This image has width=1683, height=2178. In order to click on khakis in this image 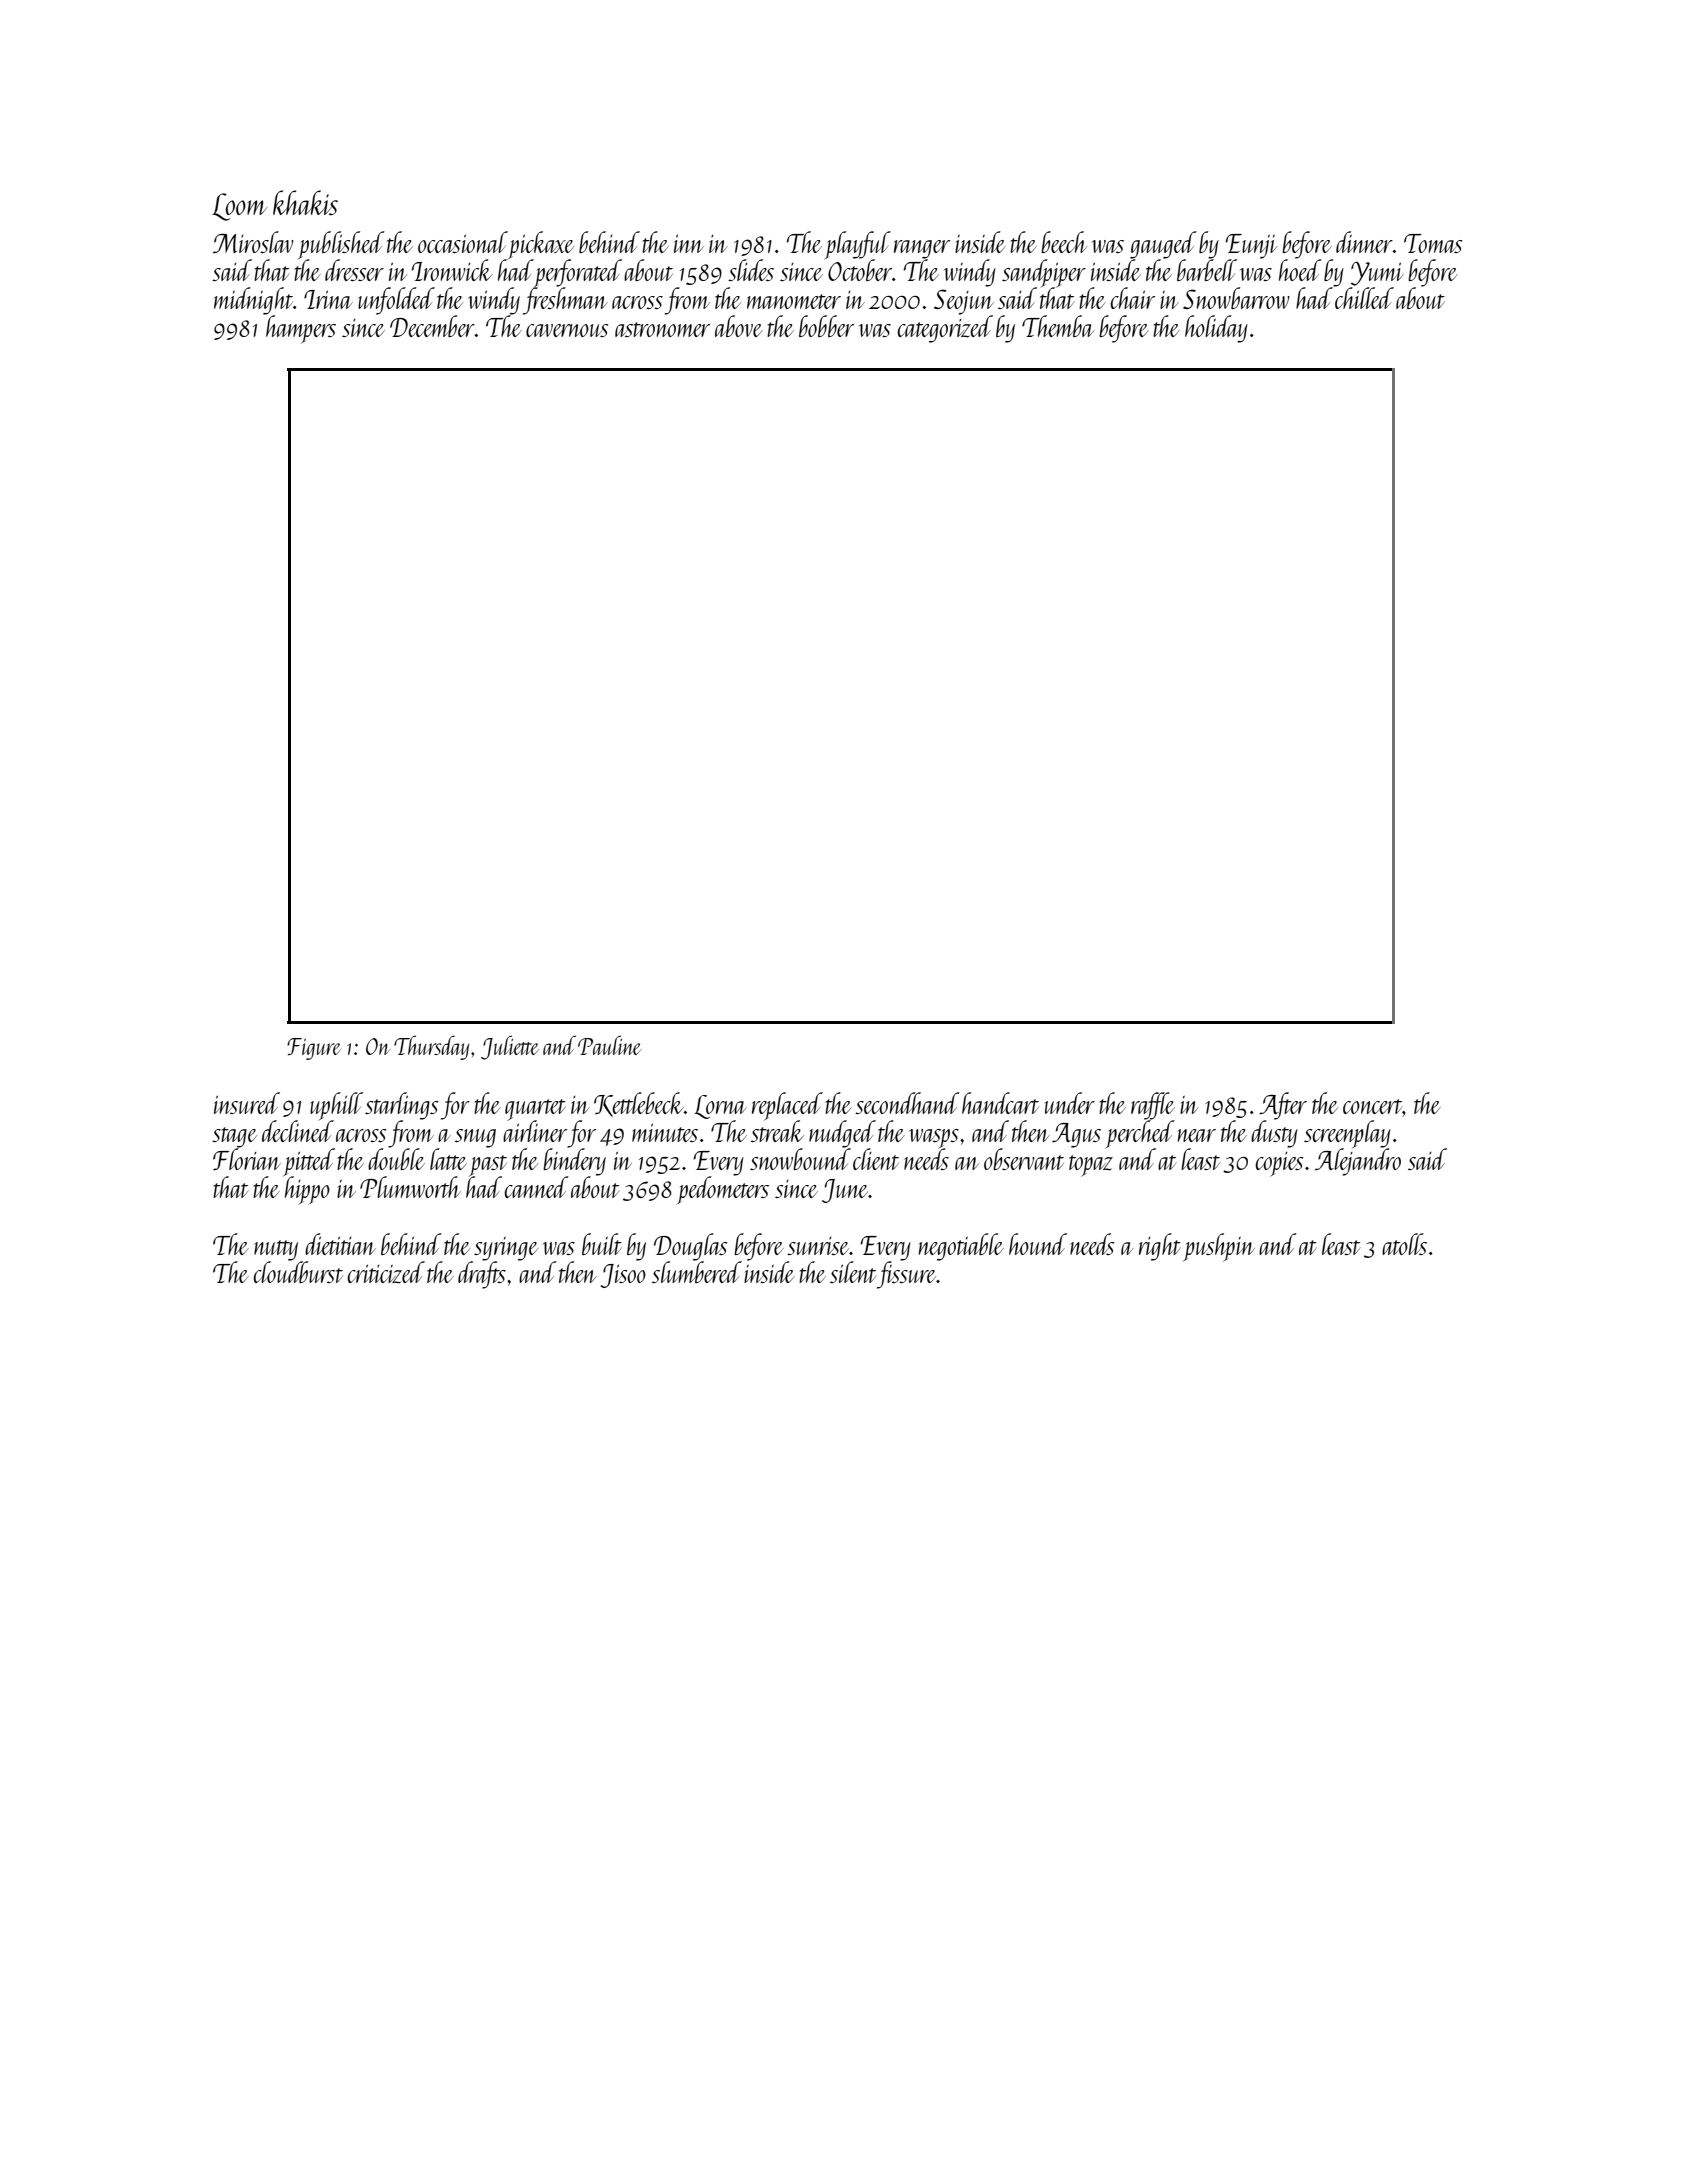, I will do `click(305, 202)`.
